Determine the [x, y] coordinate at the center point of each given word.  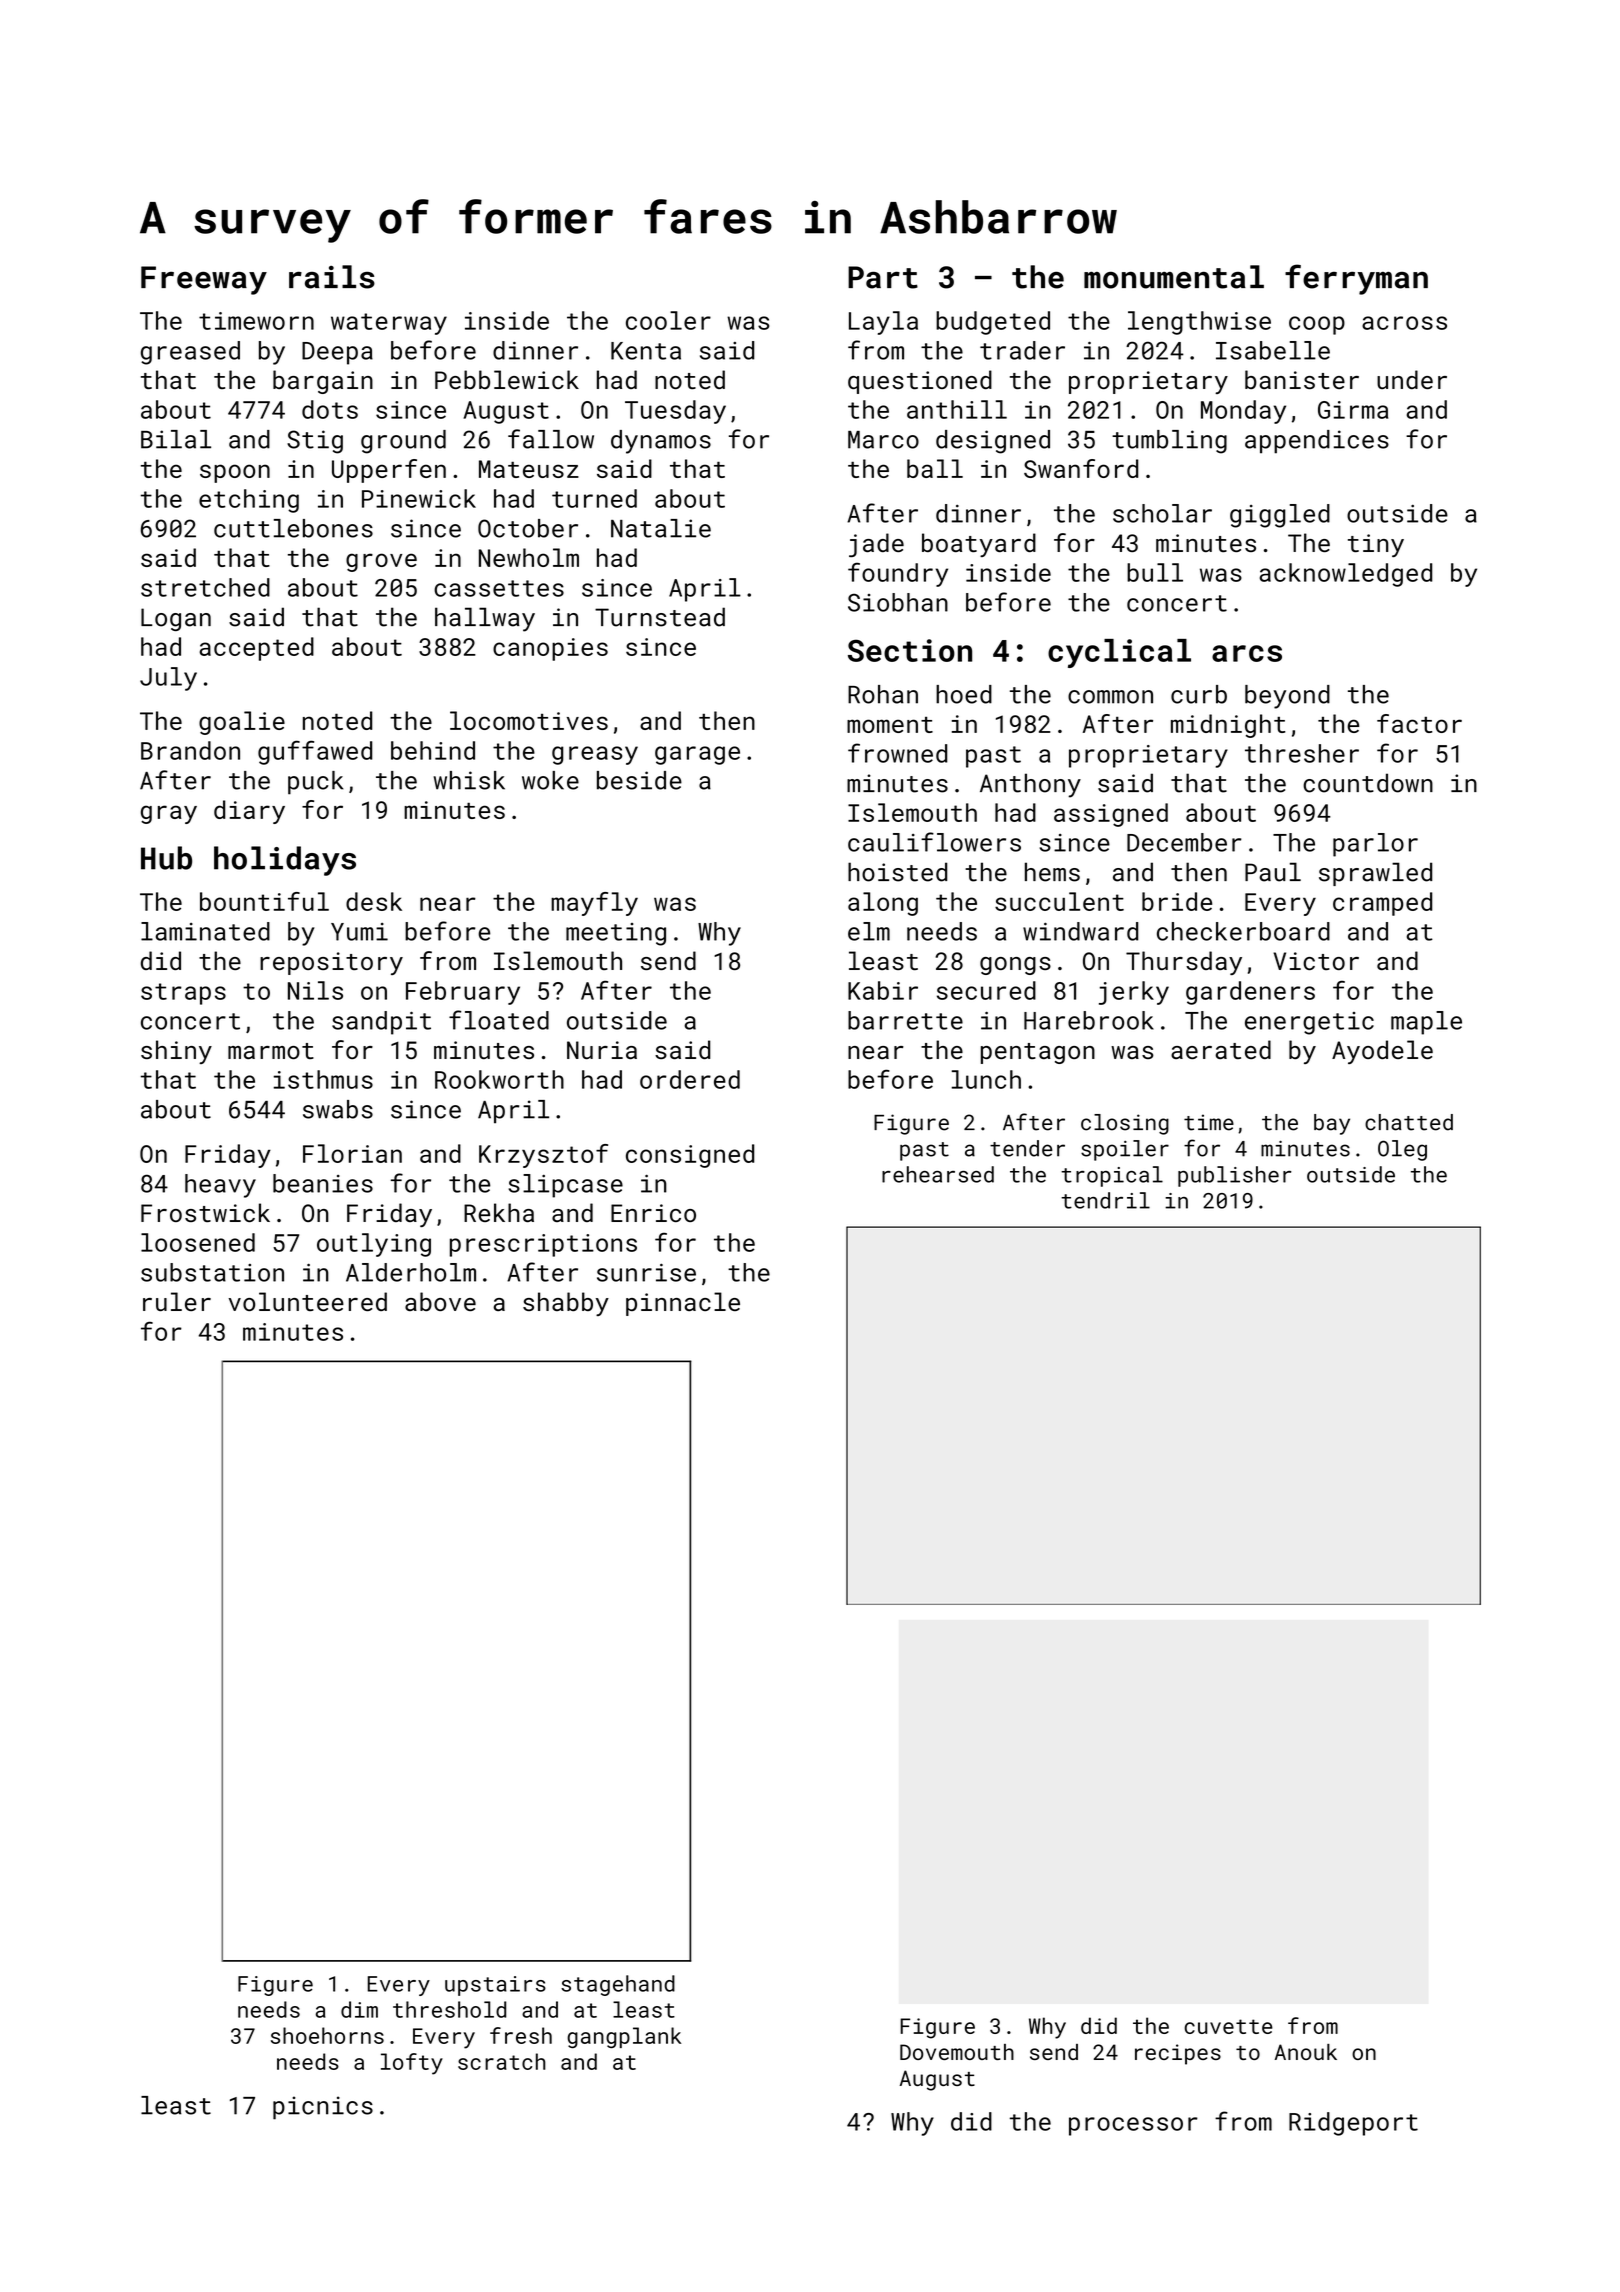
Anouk [1306, 2052]
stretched [205, 587]
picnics [323, 2108]
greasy [595, 755]
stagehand [618, 1985]
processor [1133, 2126]
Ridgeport [1353, 2124]
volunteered [308, 1301]
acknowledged [1346, 575]
